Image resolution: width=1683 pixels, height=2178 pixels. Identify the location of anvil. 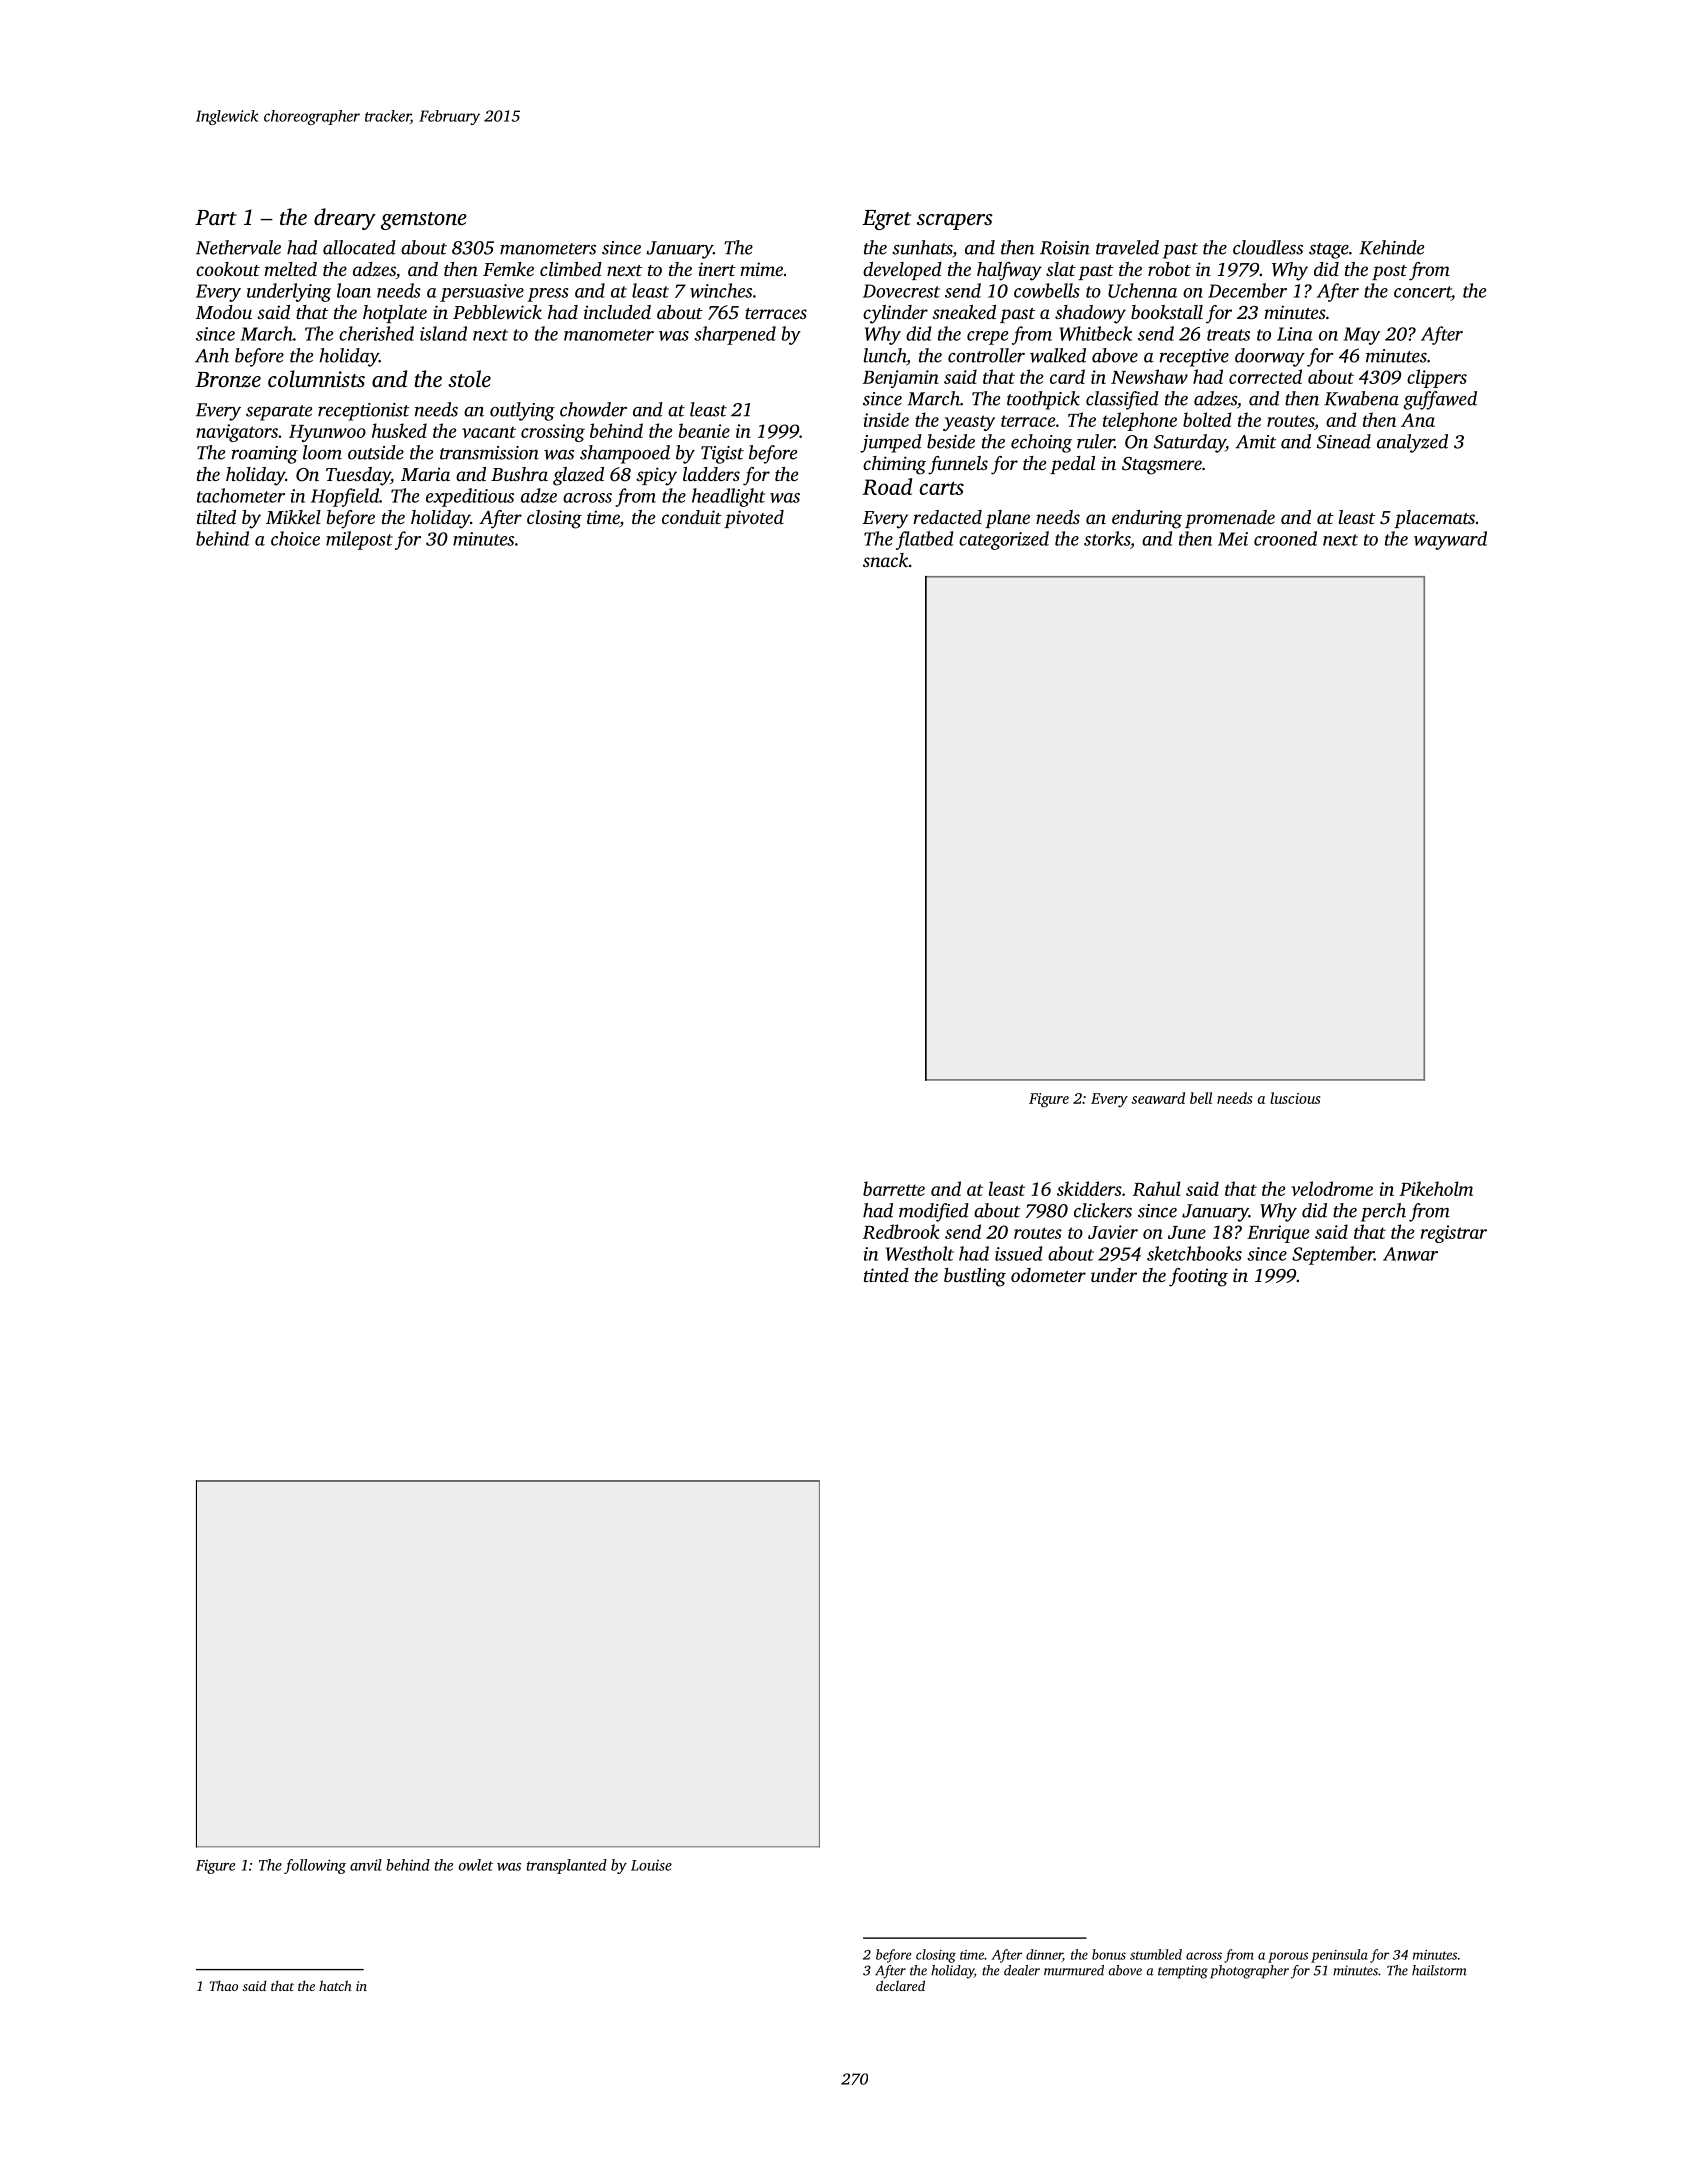
(366, 1865).
